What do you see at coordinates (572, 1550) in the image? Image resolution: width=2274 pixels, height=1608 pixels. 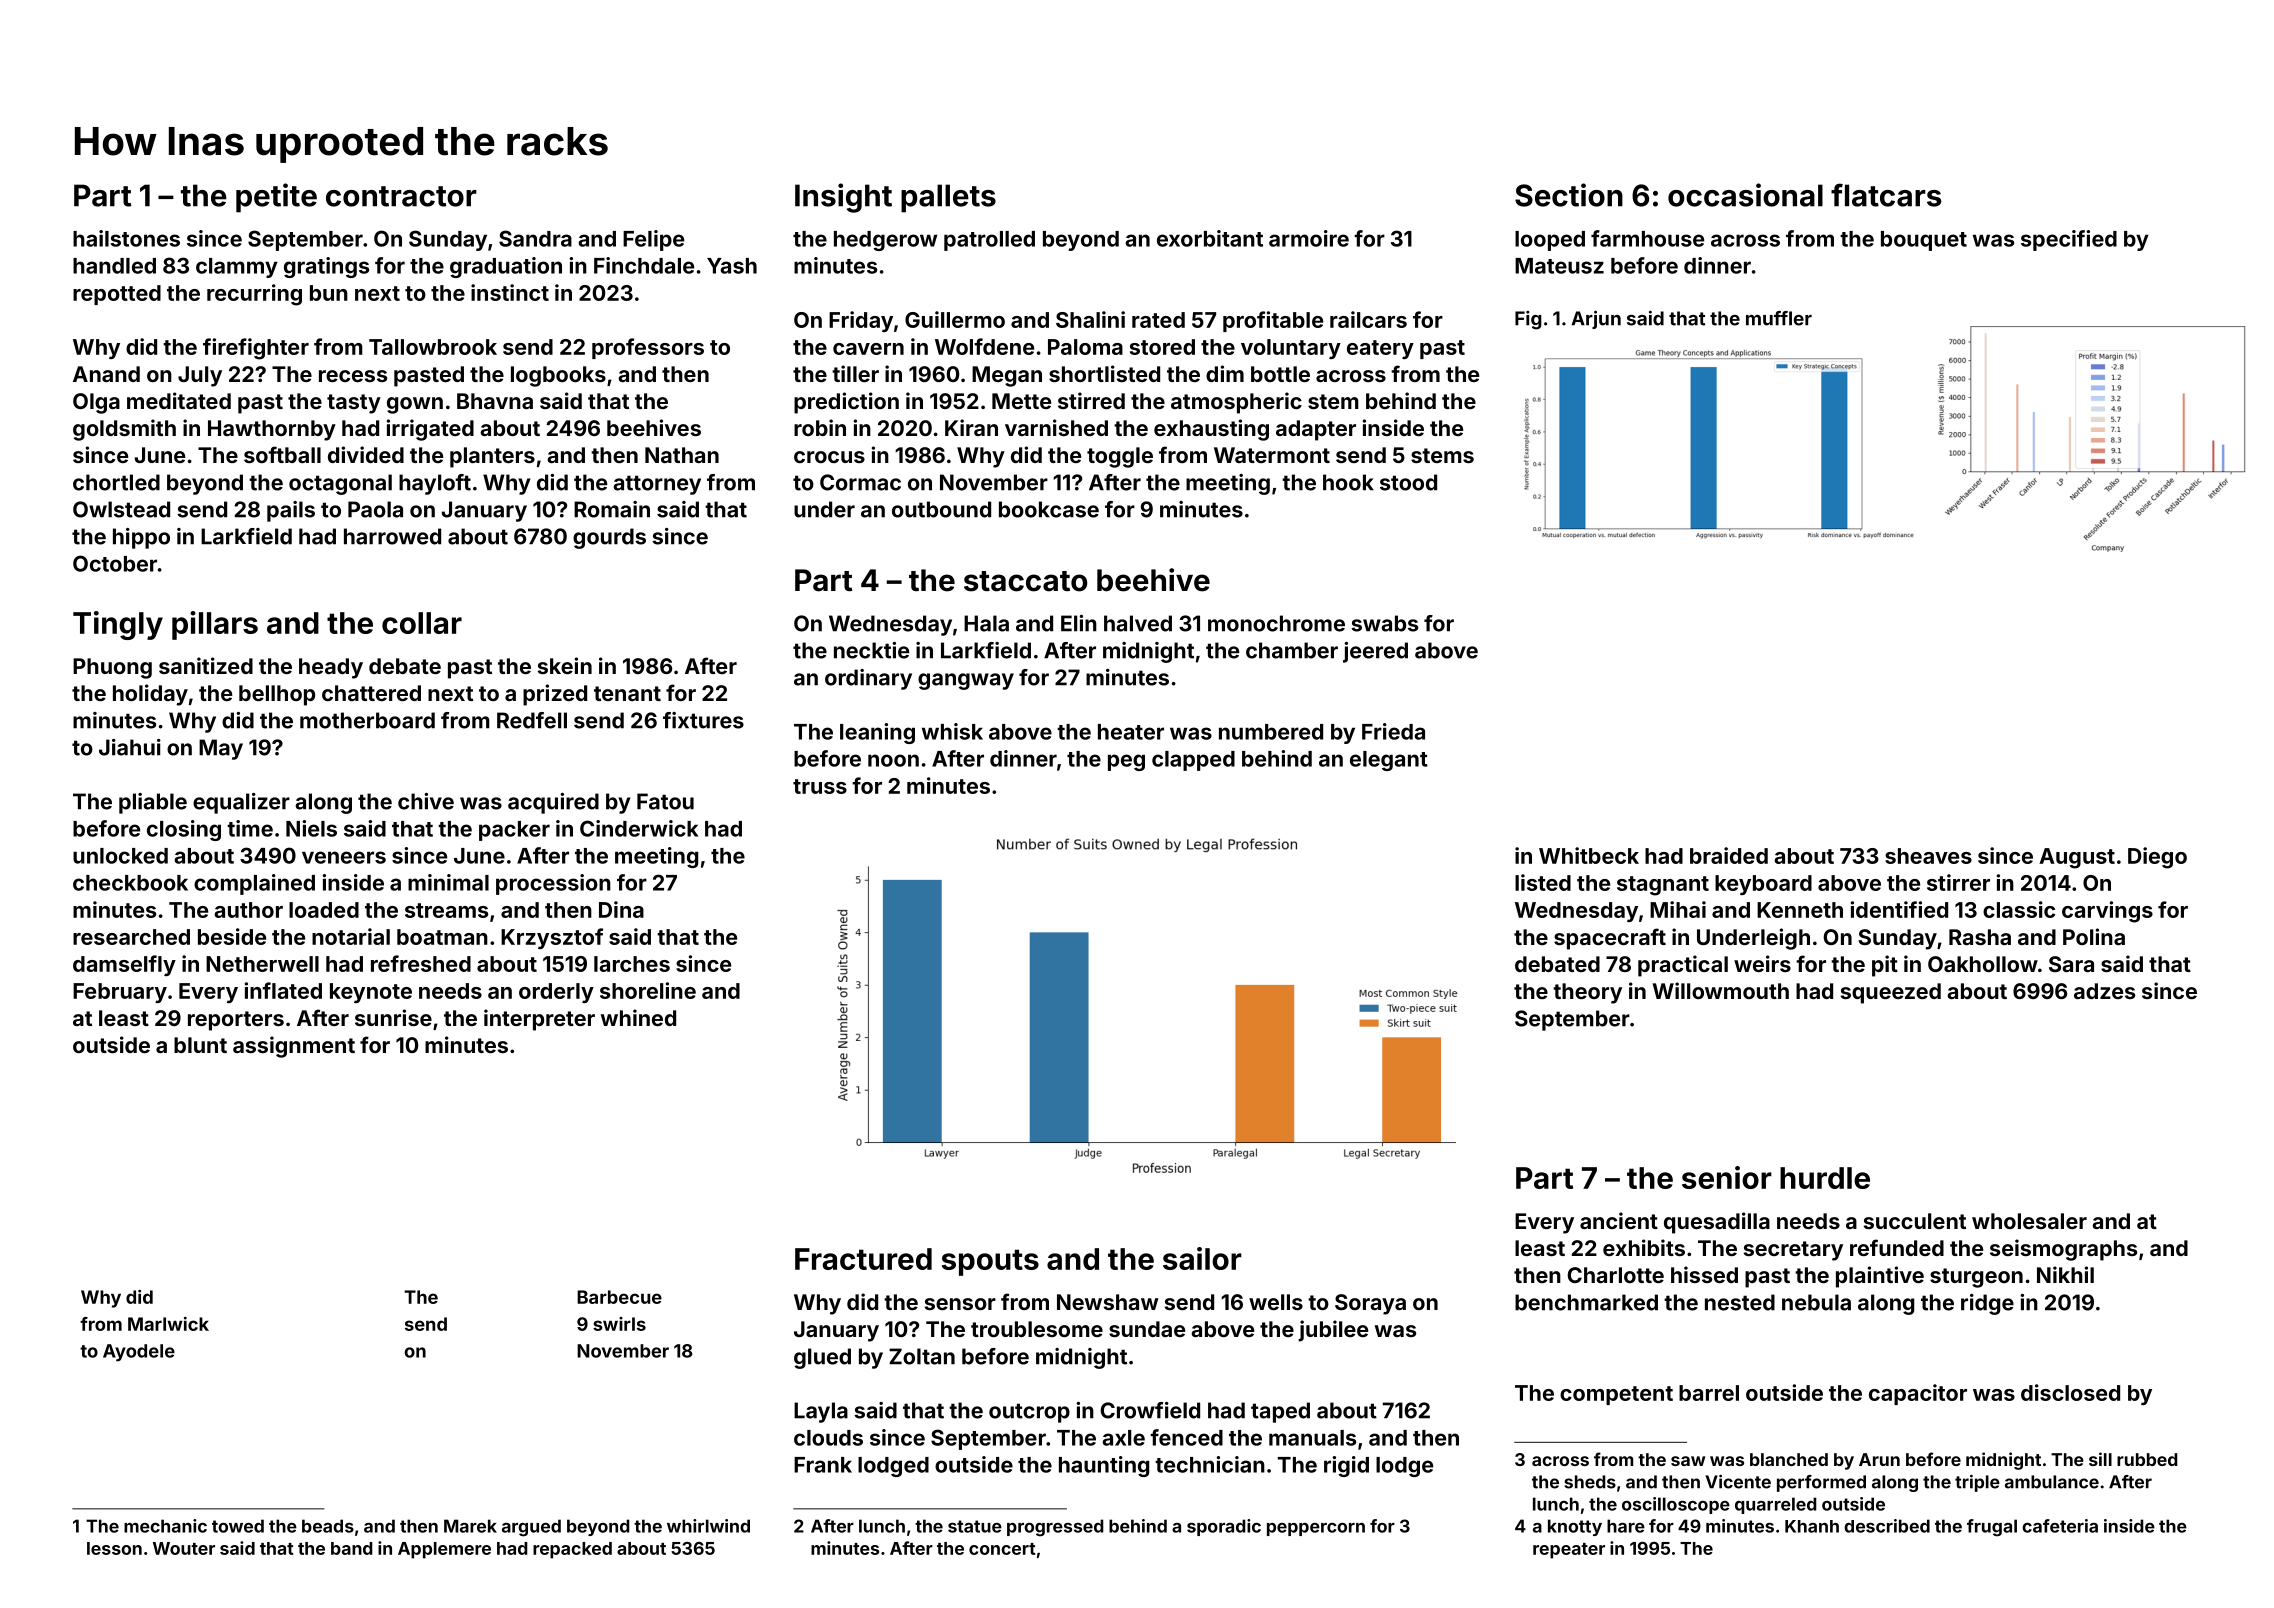 I see `repacked` at bounding box center [572, 1550].
